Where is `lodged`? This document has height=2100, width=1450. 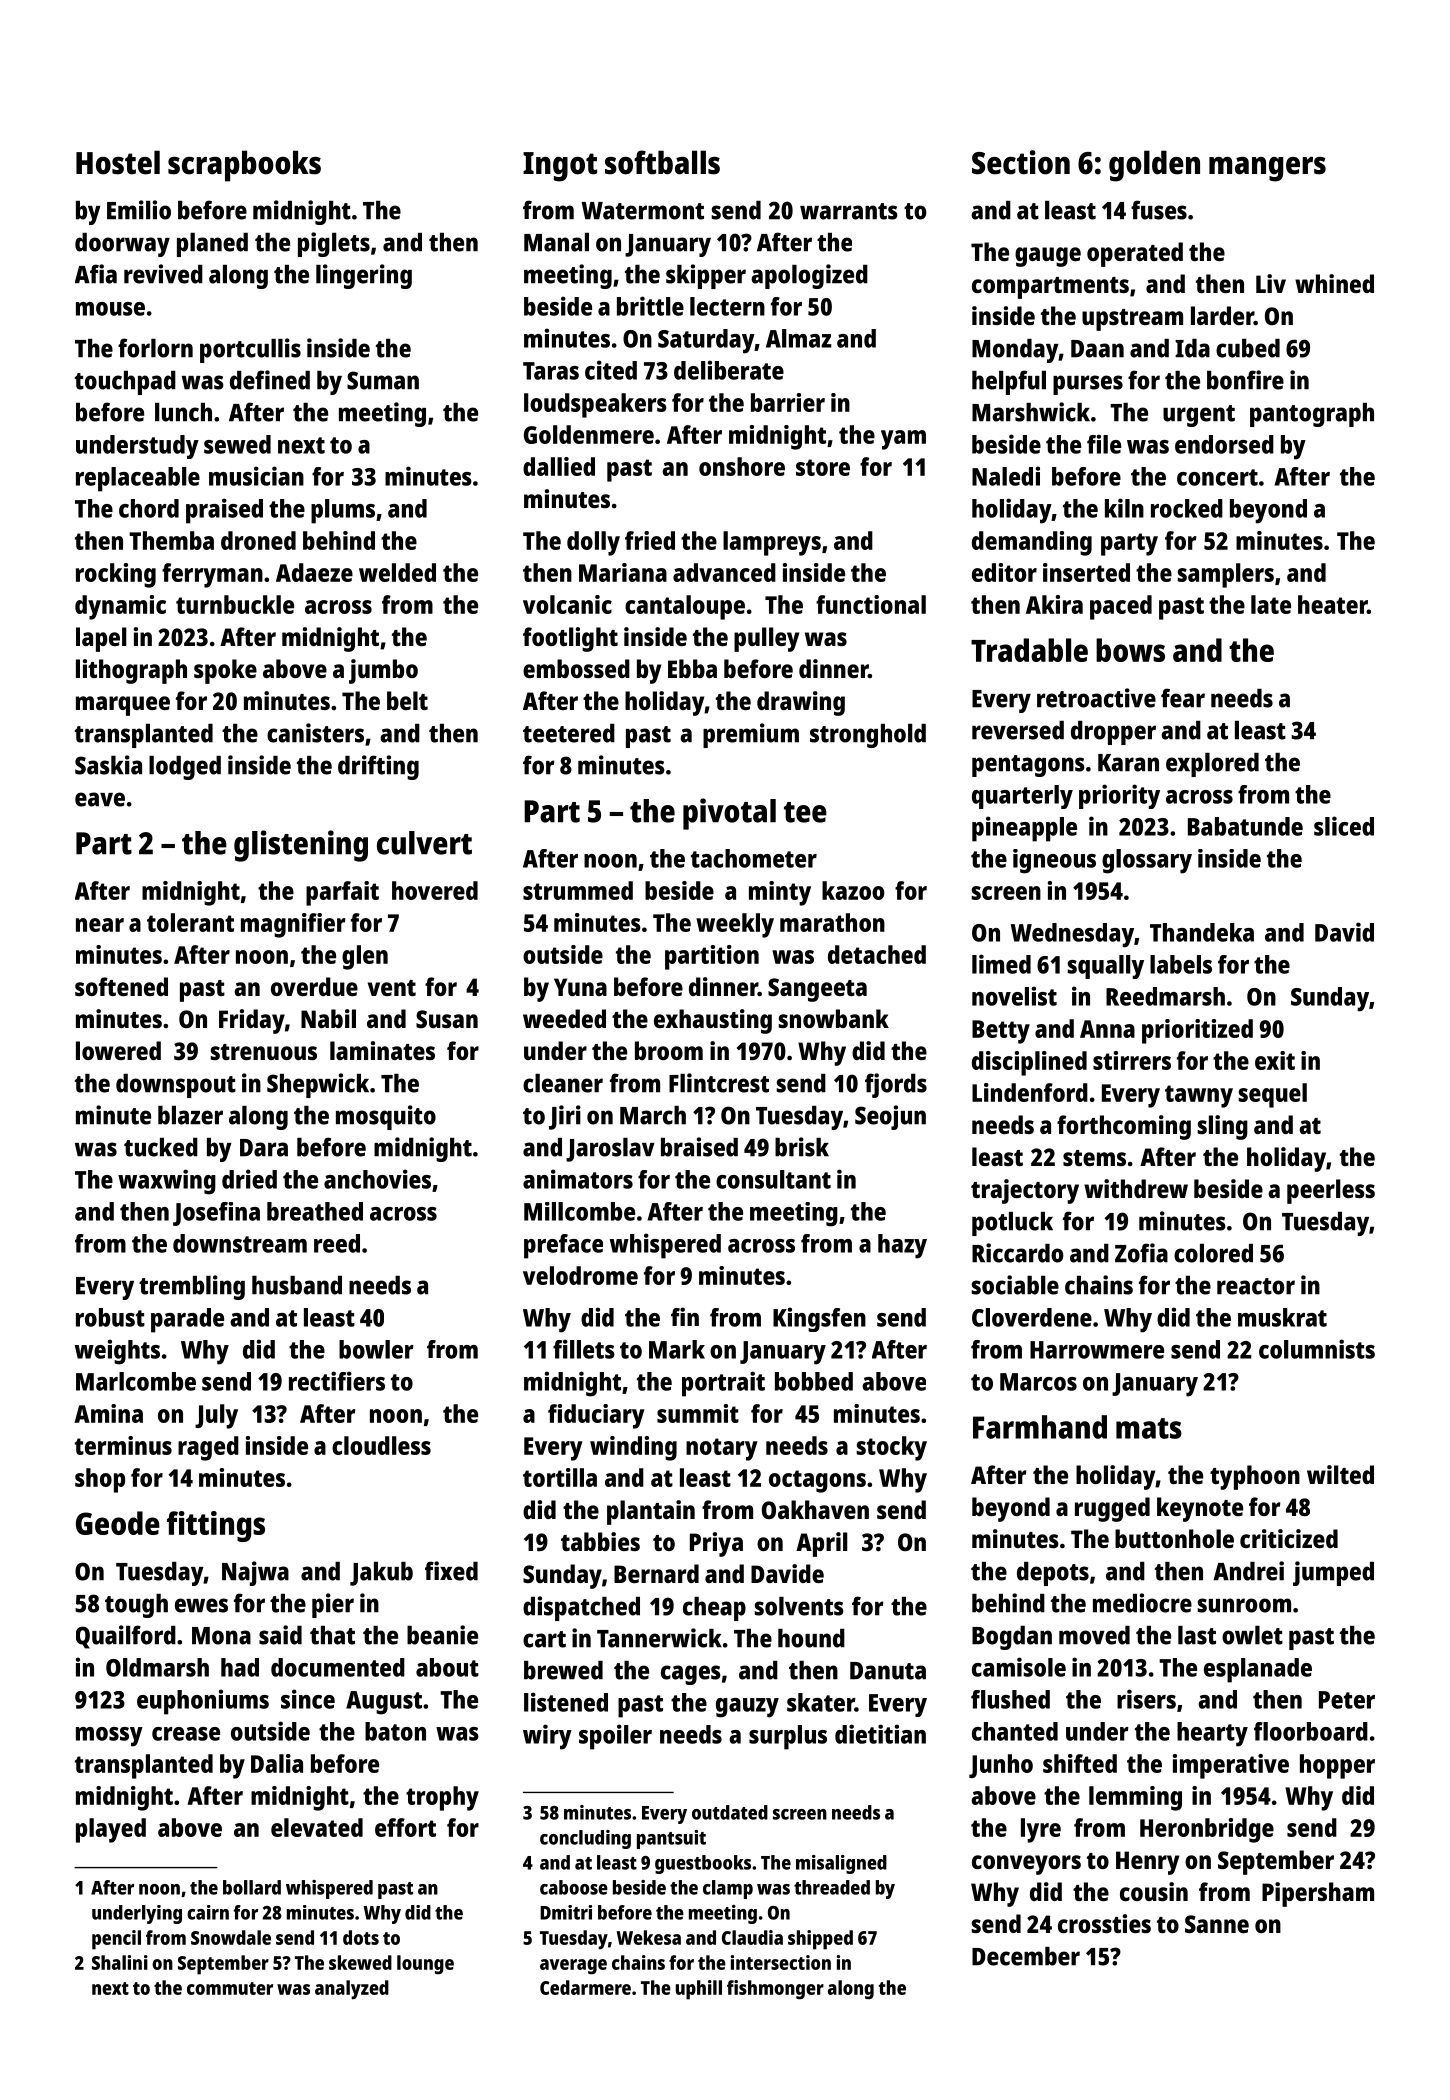 lodged is located at coordinates (185, 768).
